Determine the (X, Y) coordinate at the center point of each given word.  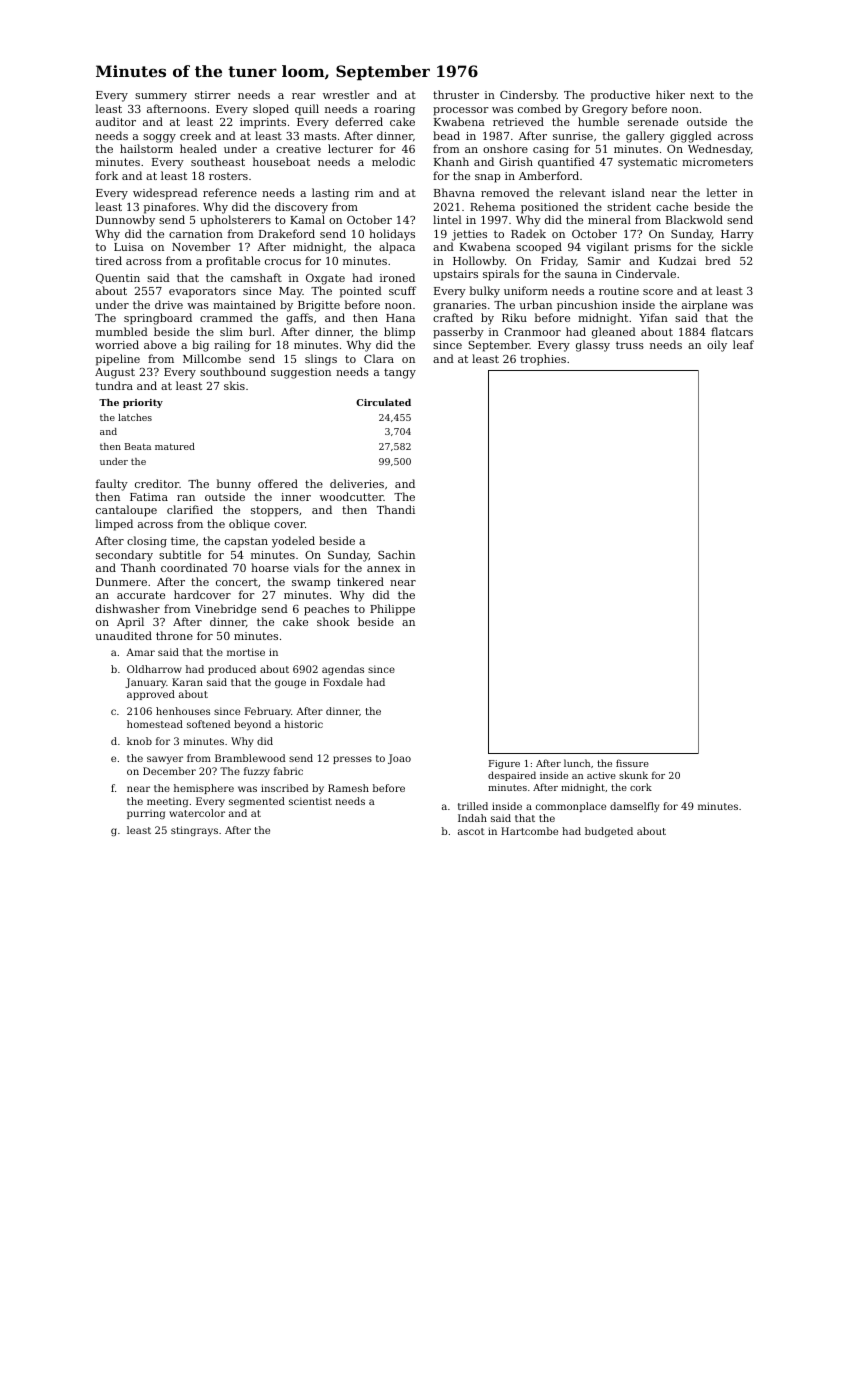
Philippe (392, 610)
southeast (218, 161)
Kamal (307, 219)
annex (383, 569)
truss (630, 345)
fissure (632, 763)
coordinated (194, 567)
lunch (577, 763)
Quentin (118, 279)
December (169, 771)
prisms (652, 248)
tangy (400, 373)
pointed (360, 292)
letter (722, 192)
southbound (233, 371)
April (130, 623)
